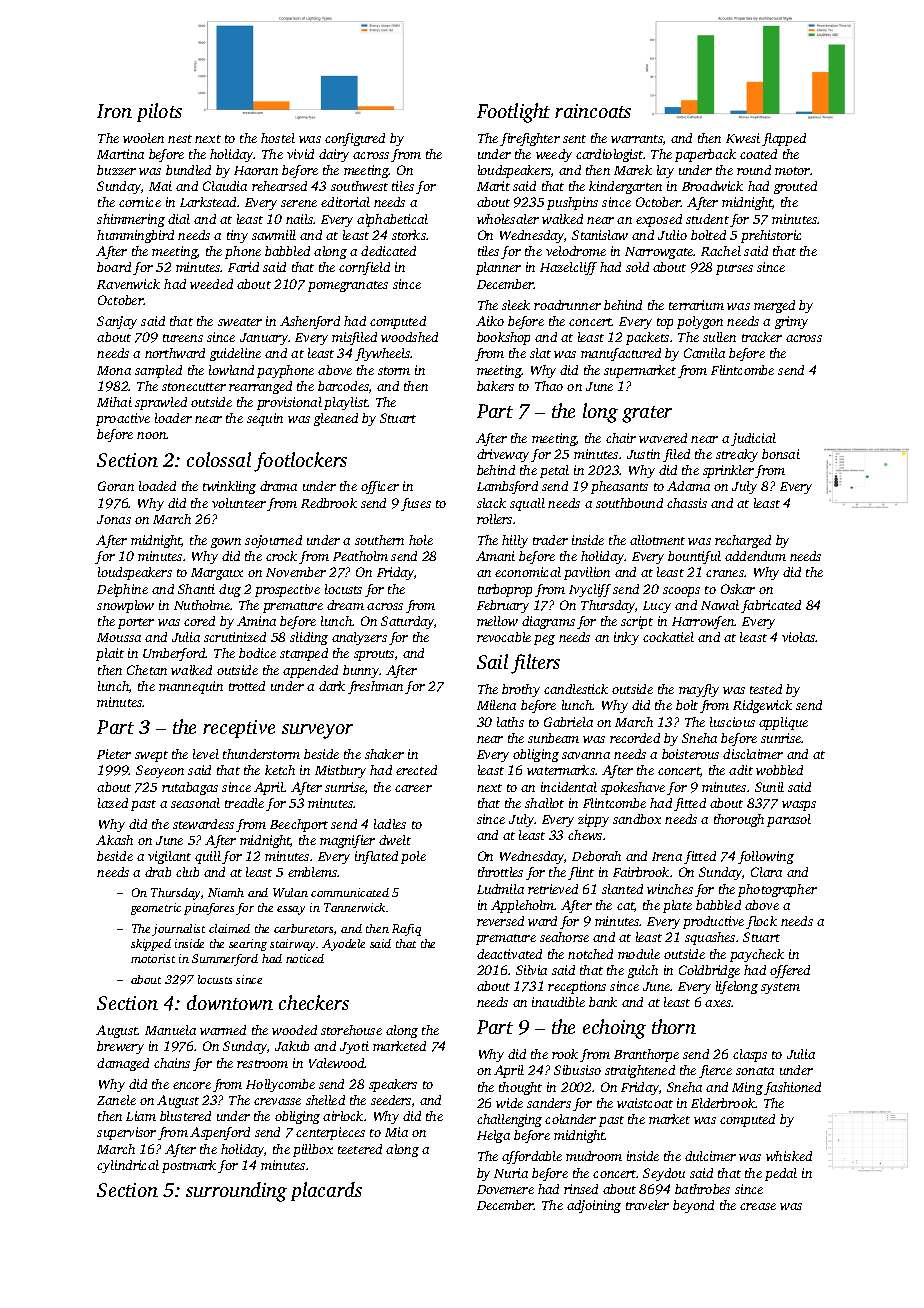 The height and width of the screenshot is (1308, 924). What do you see at coordinates (147, 670) in the screenshot?
I see `Chetan` at bounding box center [147, 670].
